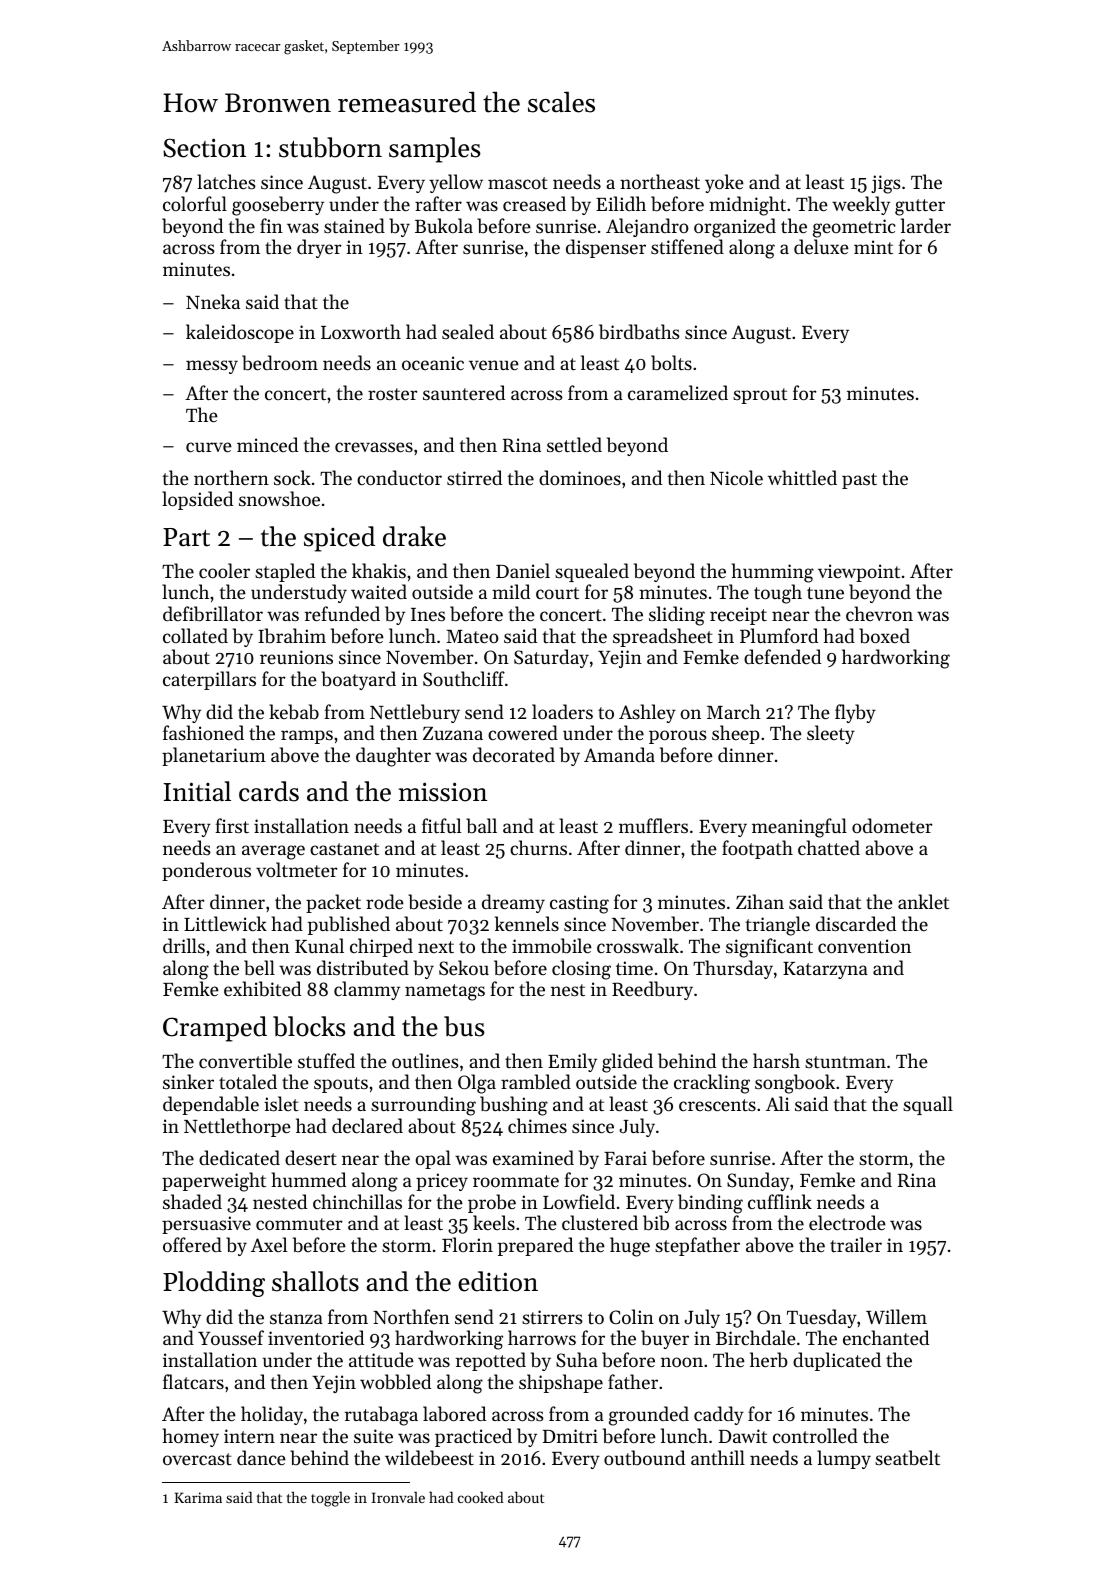 Image resolution: width=1117 pixels, height=1587 pixels. I want to click on dependable, so click(211, 1105).
